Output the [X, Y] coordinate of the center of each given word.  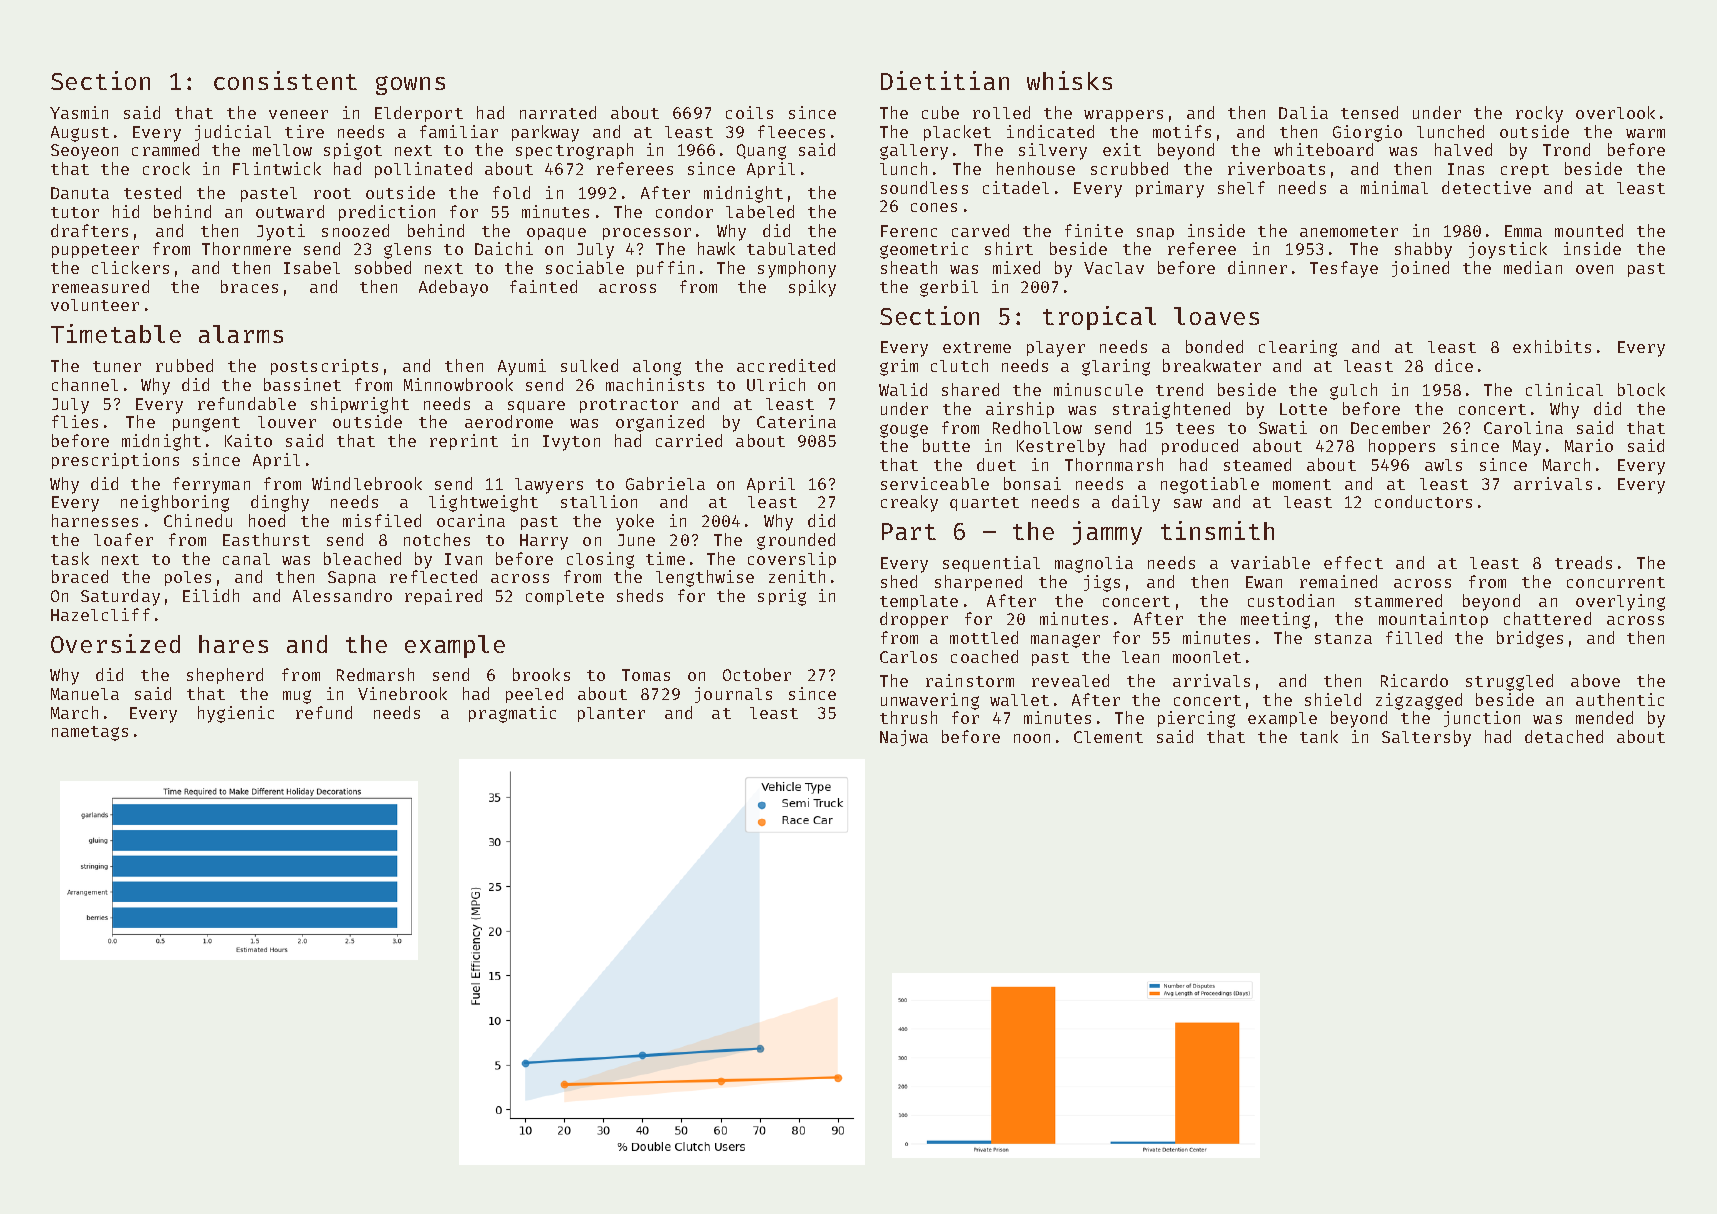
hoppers [1402, 447]
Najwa [904, 738]
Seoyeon [84, 152]
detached [1564, 736]
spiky [812, 288]
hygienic [236, 714]
